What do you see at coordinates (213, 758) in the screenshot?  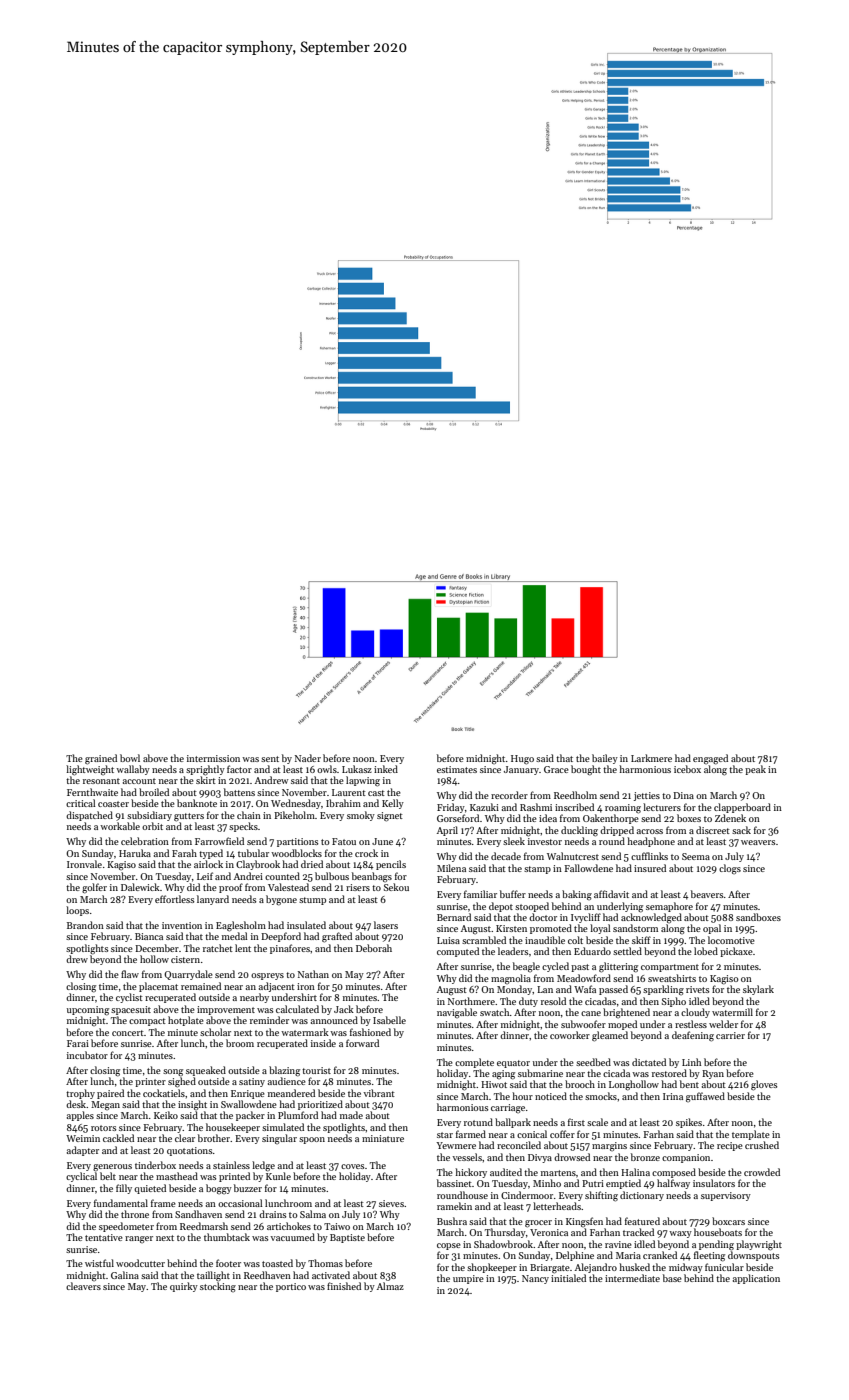 I see `intermission` at bounding box center [213, 758].
